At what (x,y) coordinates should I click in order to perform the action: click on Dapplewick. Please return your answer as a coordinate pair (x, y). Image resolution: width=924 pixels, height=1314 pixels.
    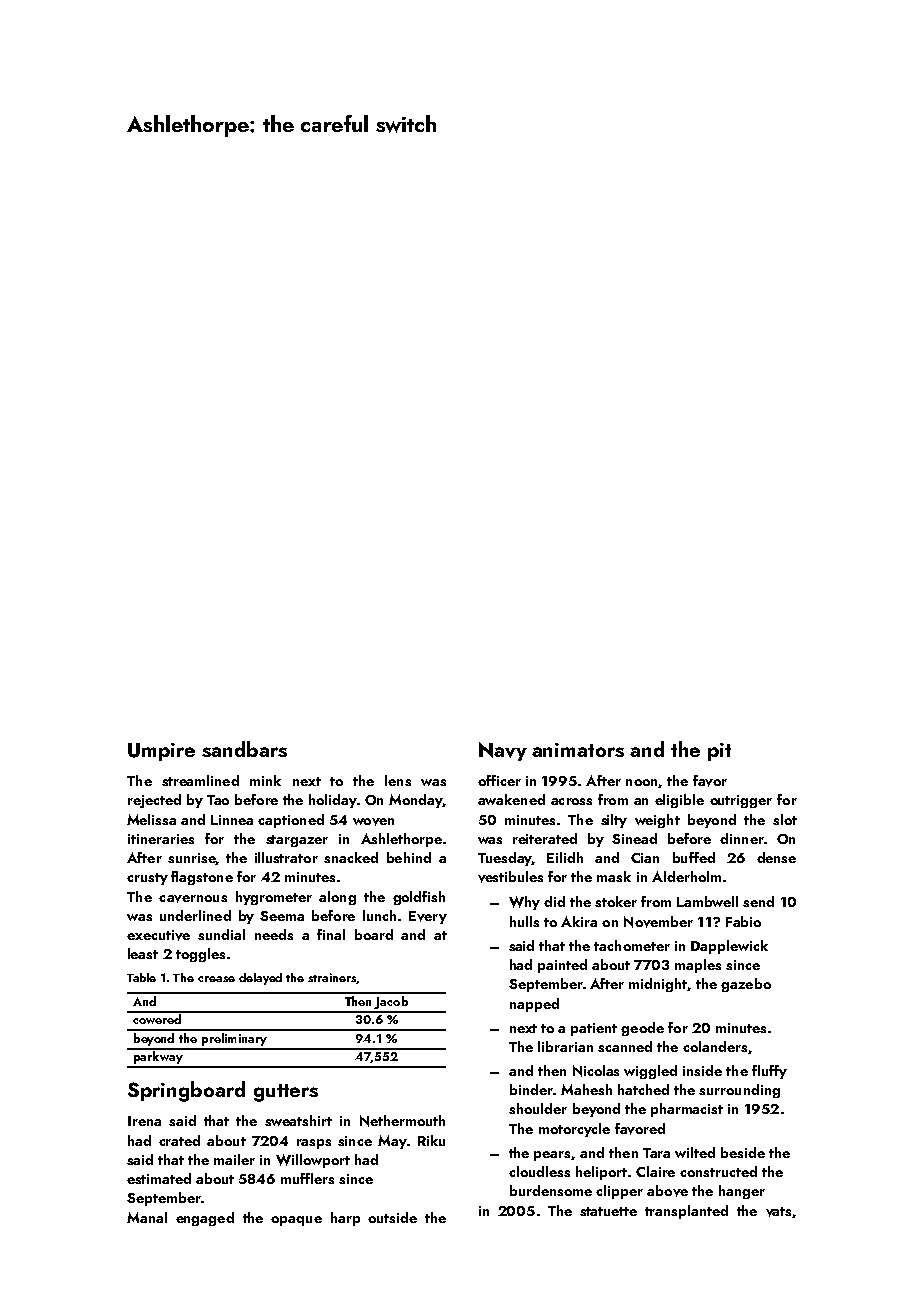
    Looking at the image, I should click on (729, 947).
